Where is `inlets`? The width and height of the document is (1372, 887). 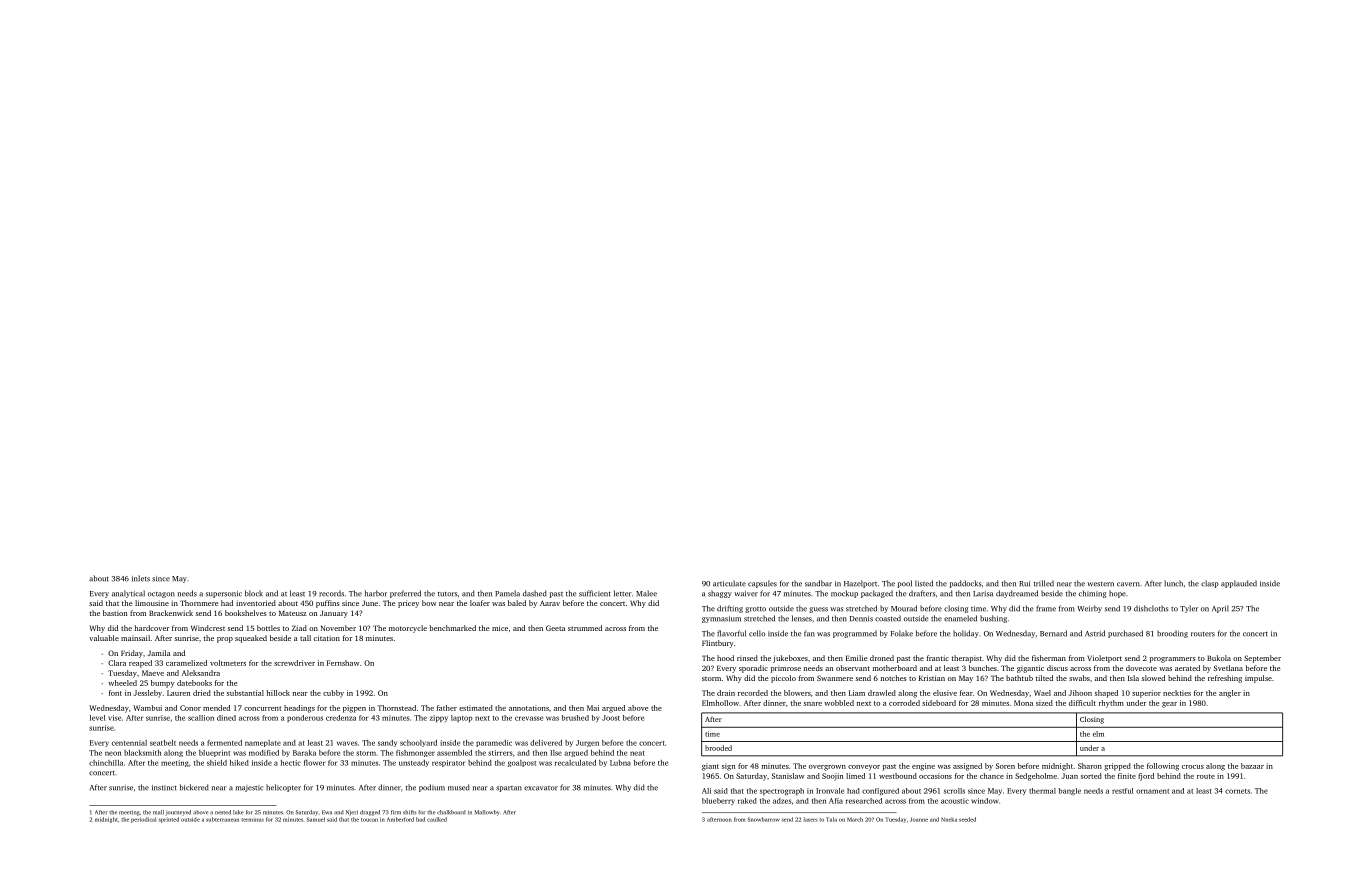 inlets is located at coordinates (141, 578).
